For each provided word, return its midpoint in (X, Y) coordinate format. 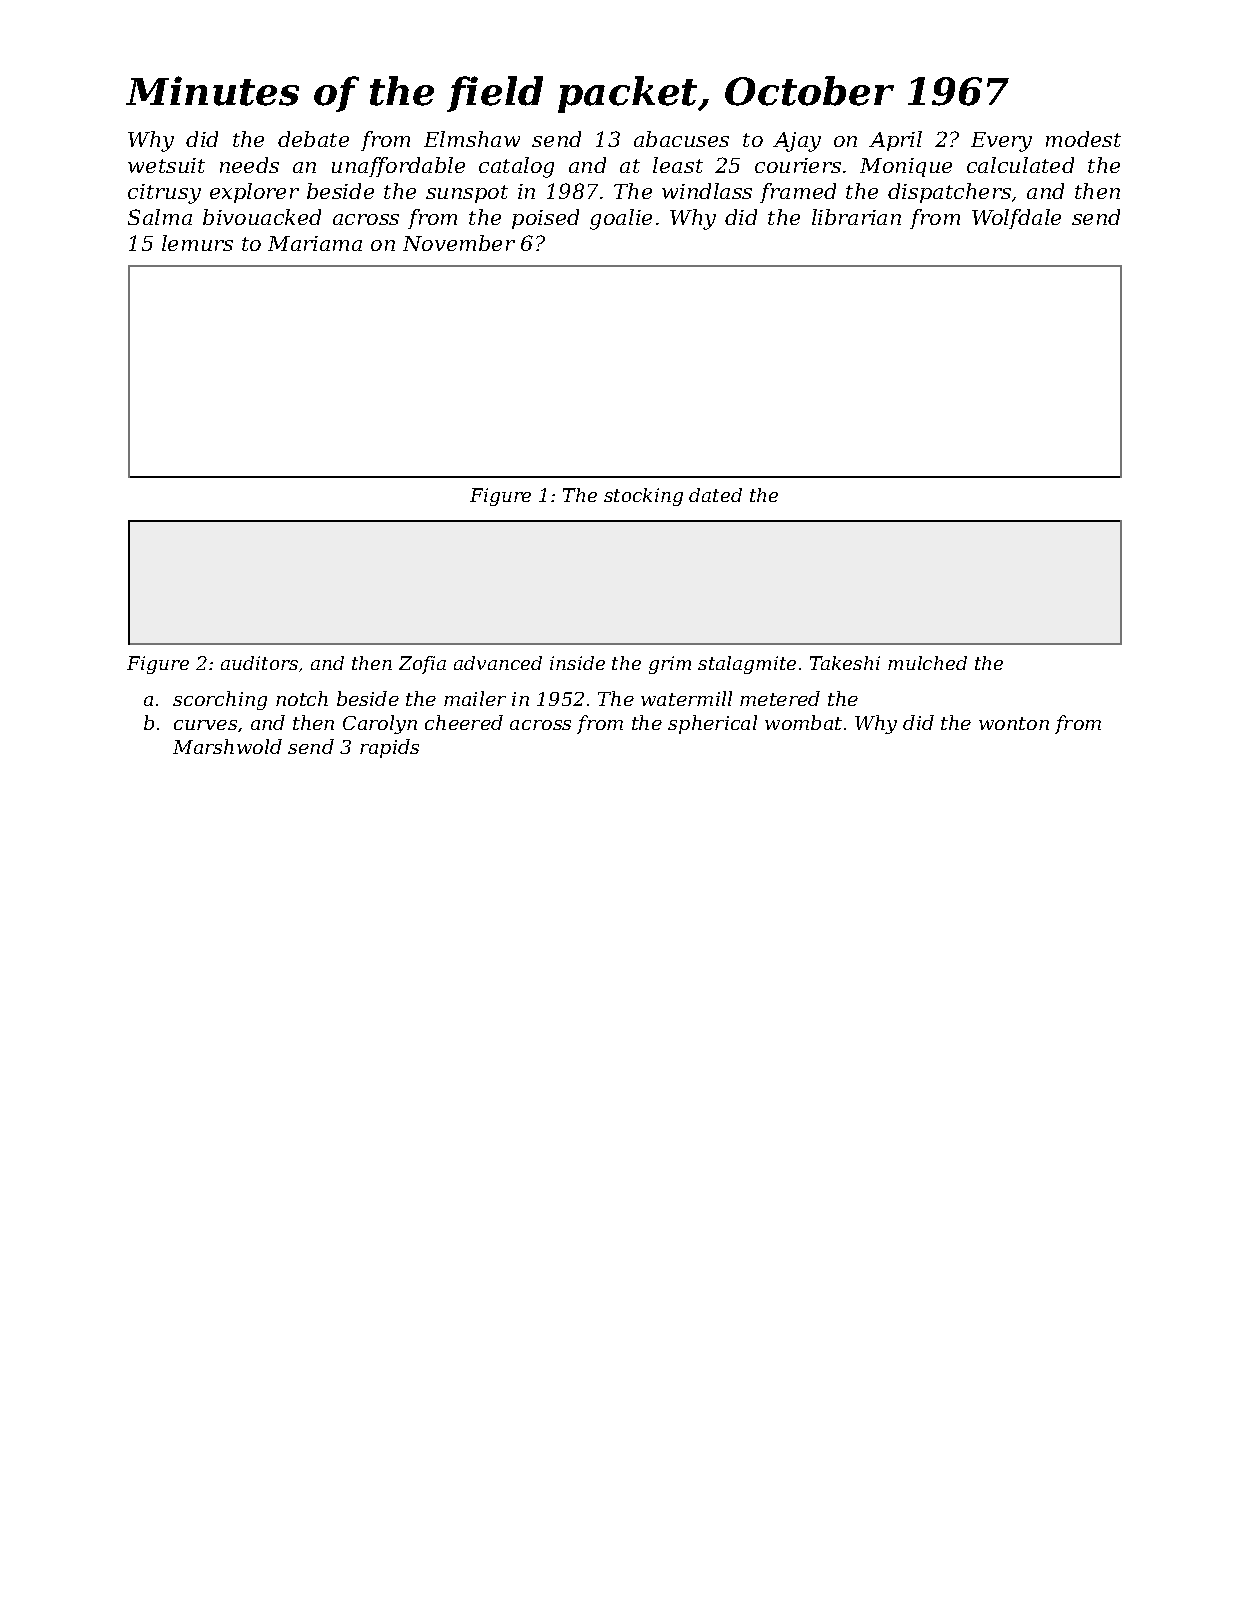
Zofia (422, 665)
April (895, 141)
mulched (927, 663)
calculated (1020, 165)
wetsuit (166, 165)
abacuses (681, 139)
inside (577, 663)
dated (715, 495)
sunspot (467, 194)
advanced (498, 663)
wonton (1014, 723)
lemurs (197, 243)
